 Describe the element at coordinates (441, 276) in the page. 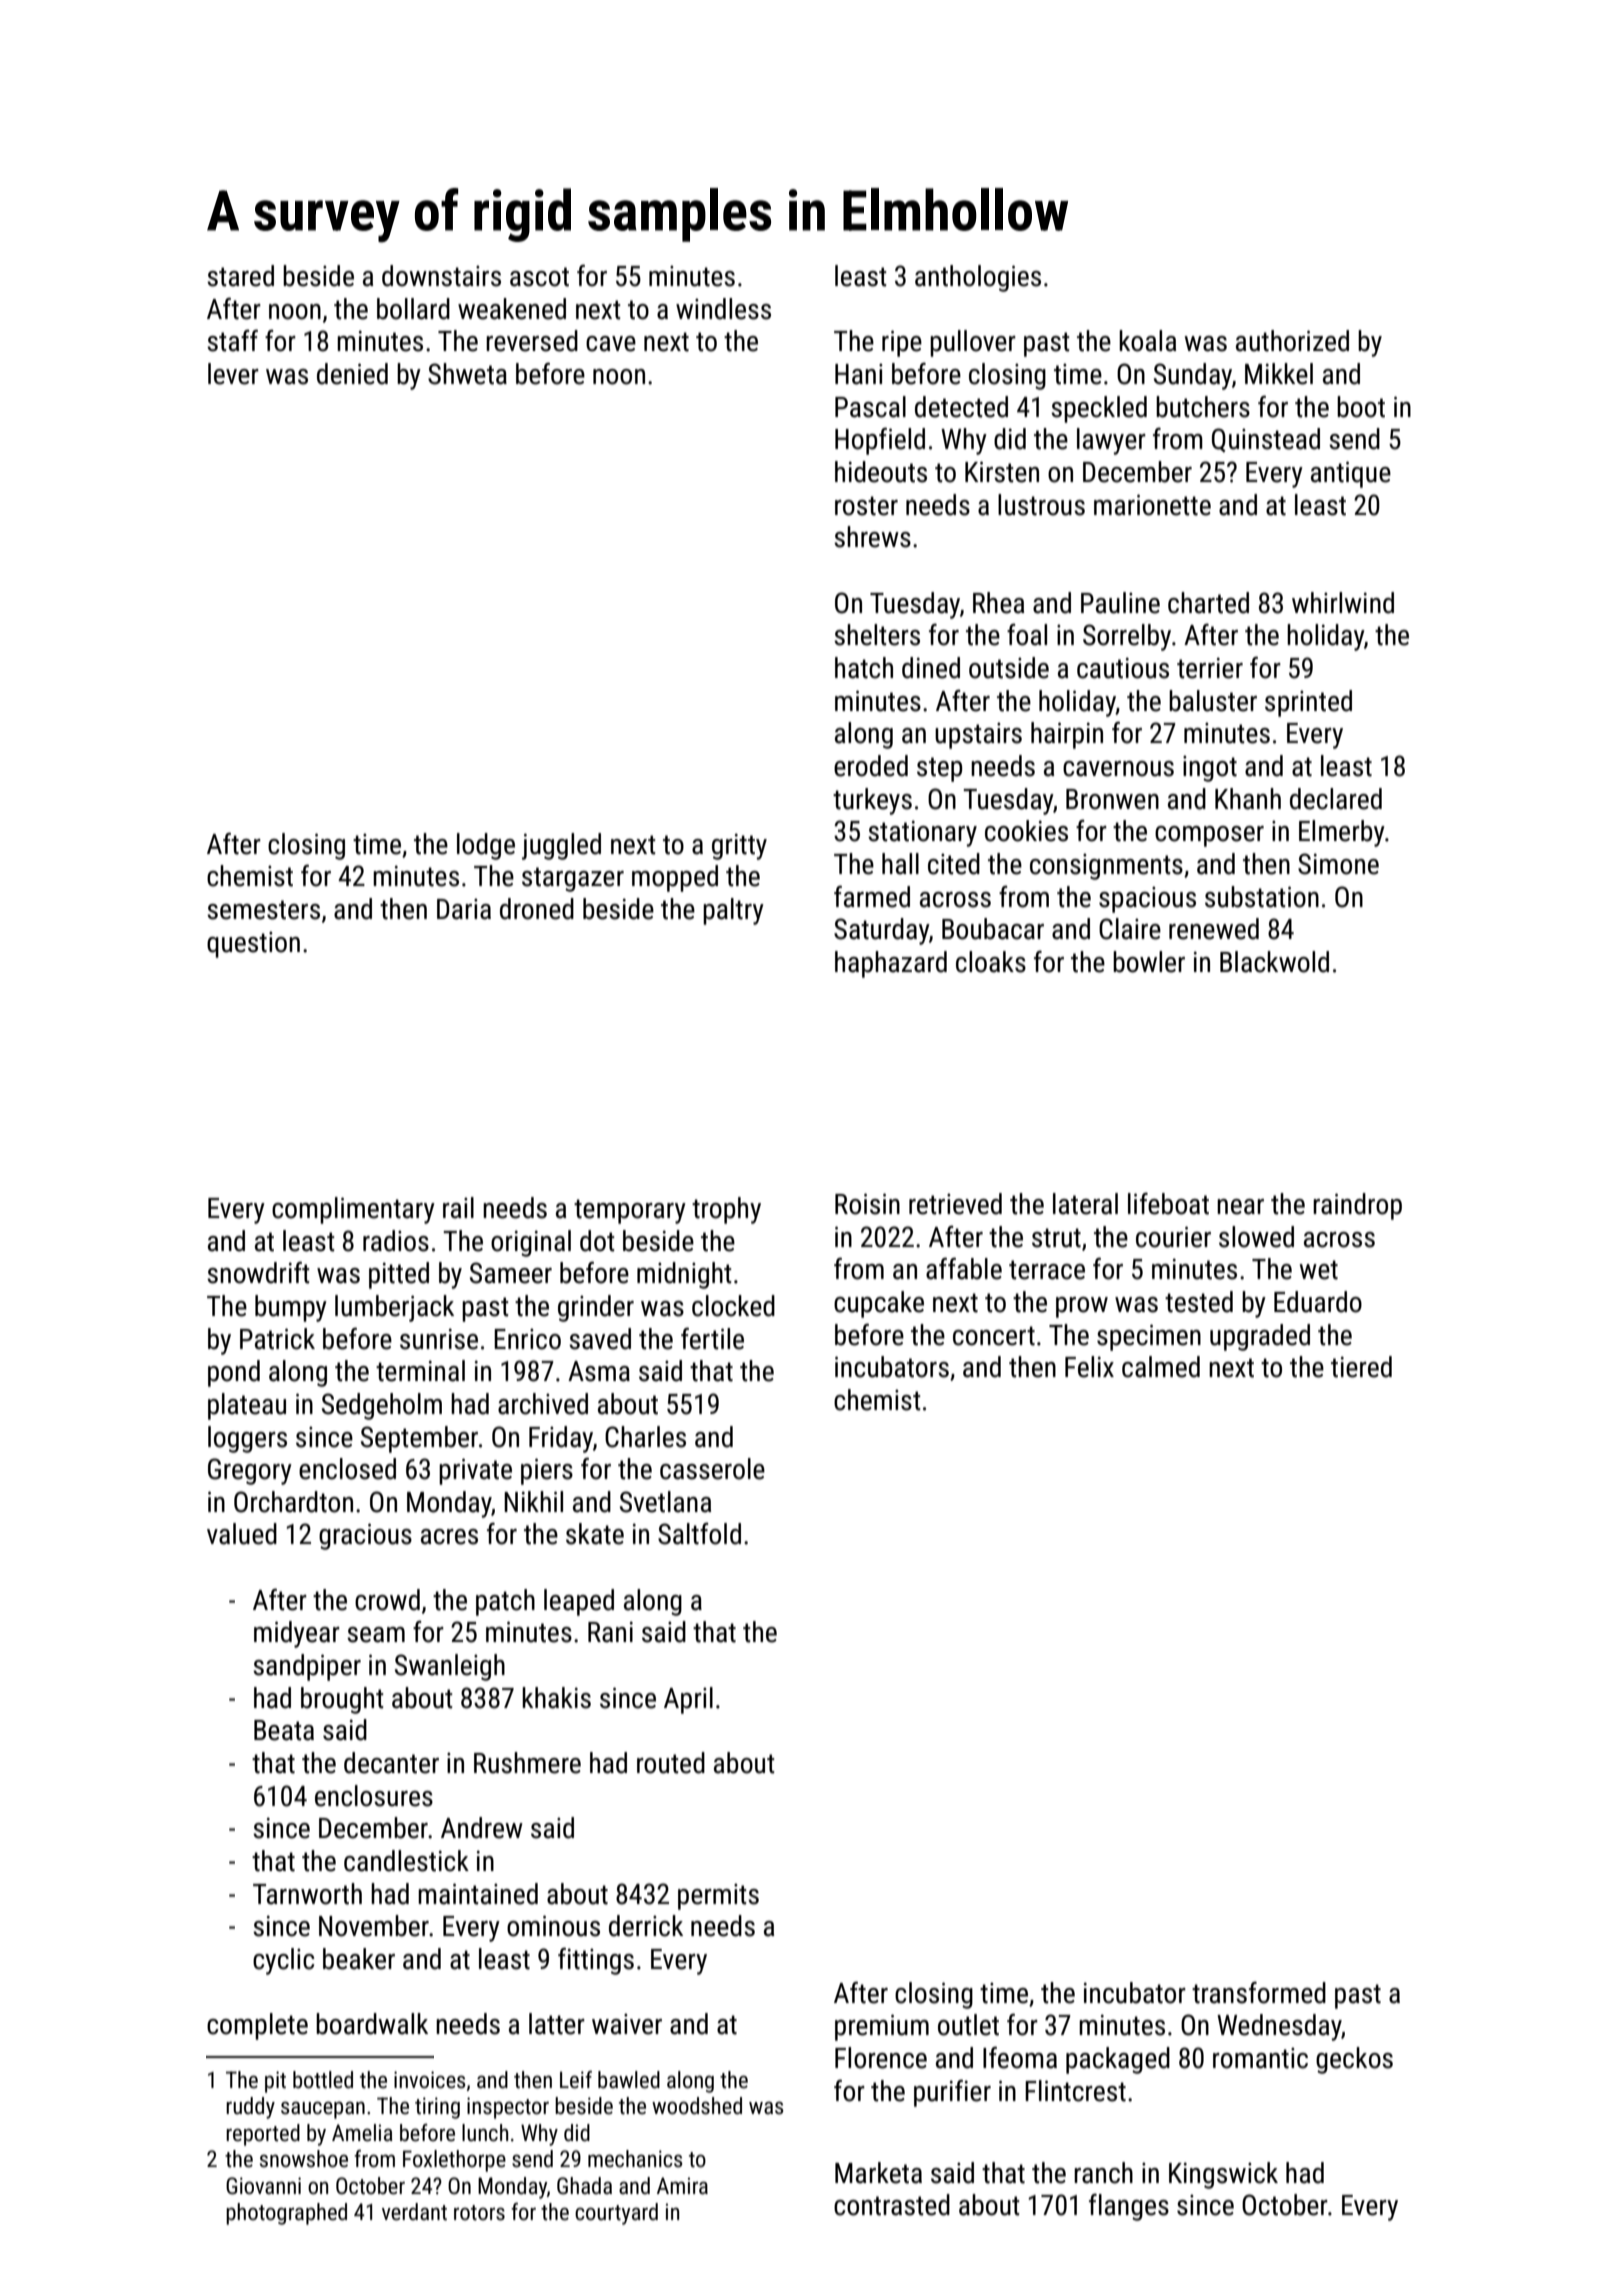

I see `downstairs` at that location.
